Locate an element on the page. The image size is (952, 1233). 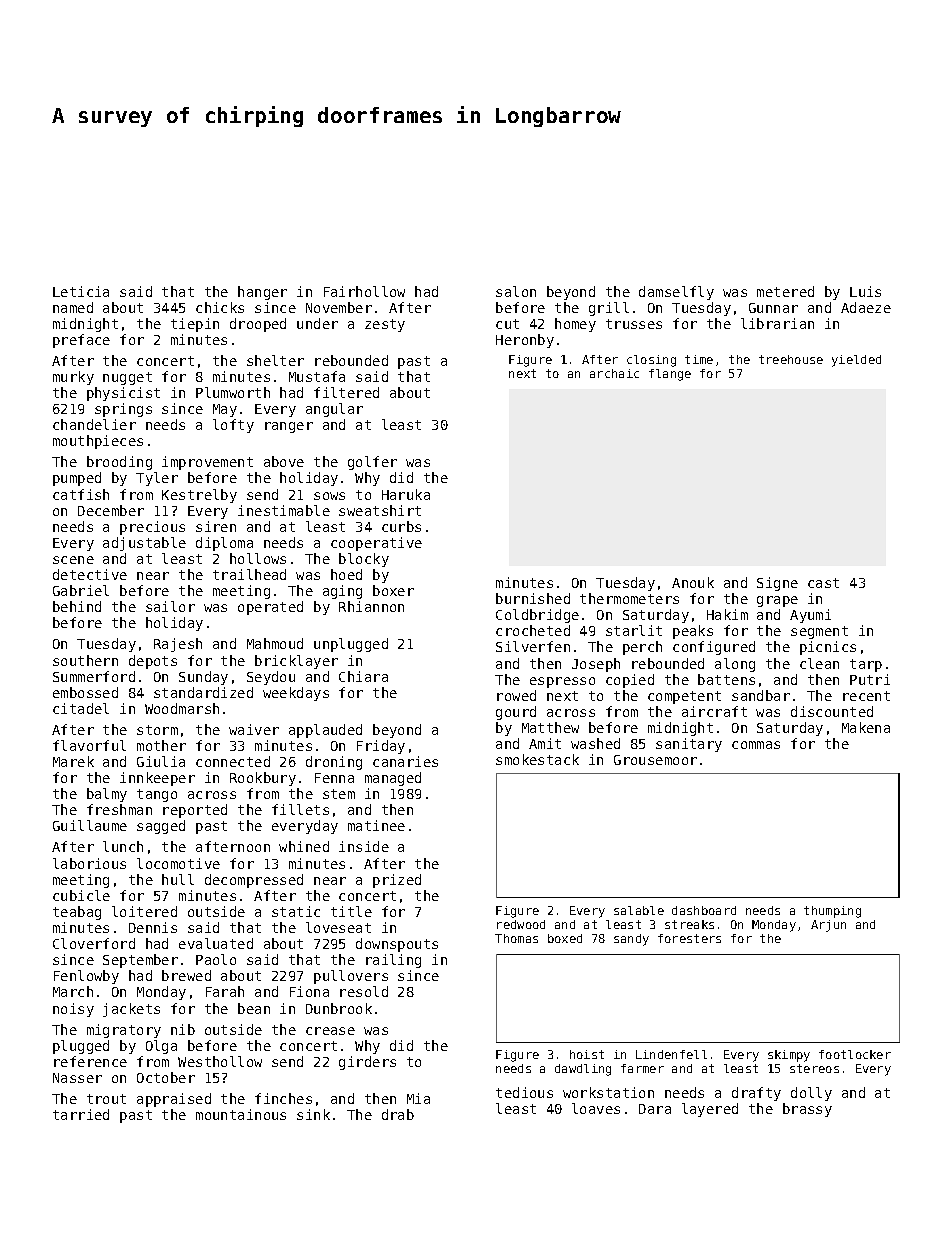
curbs is located at coordinates (401, 526).
